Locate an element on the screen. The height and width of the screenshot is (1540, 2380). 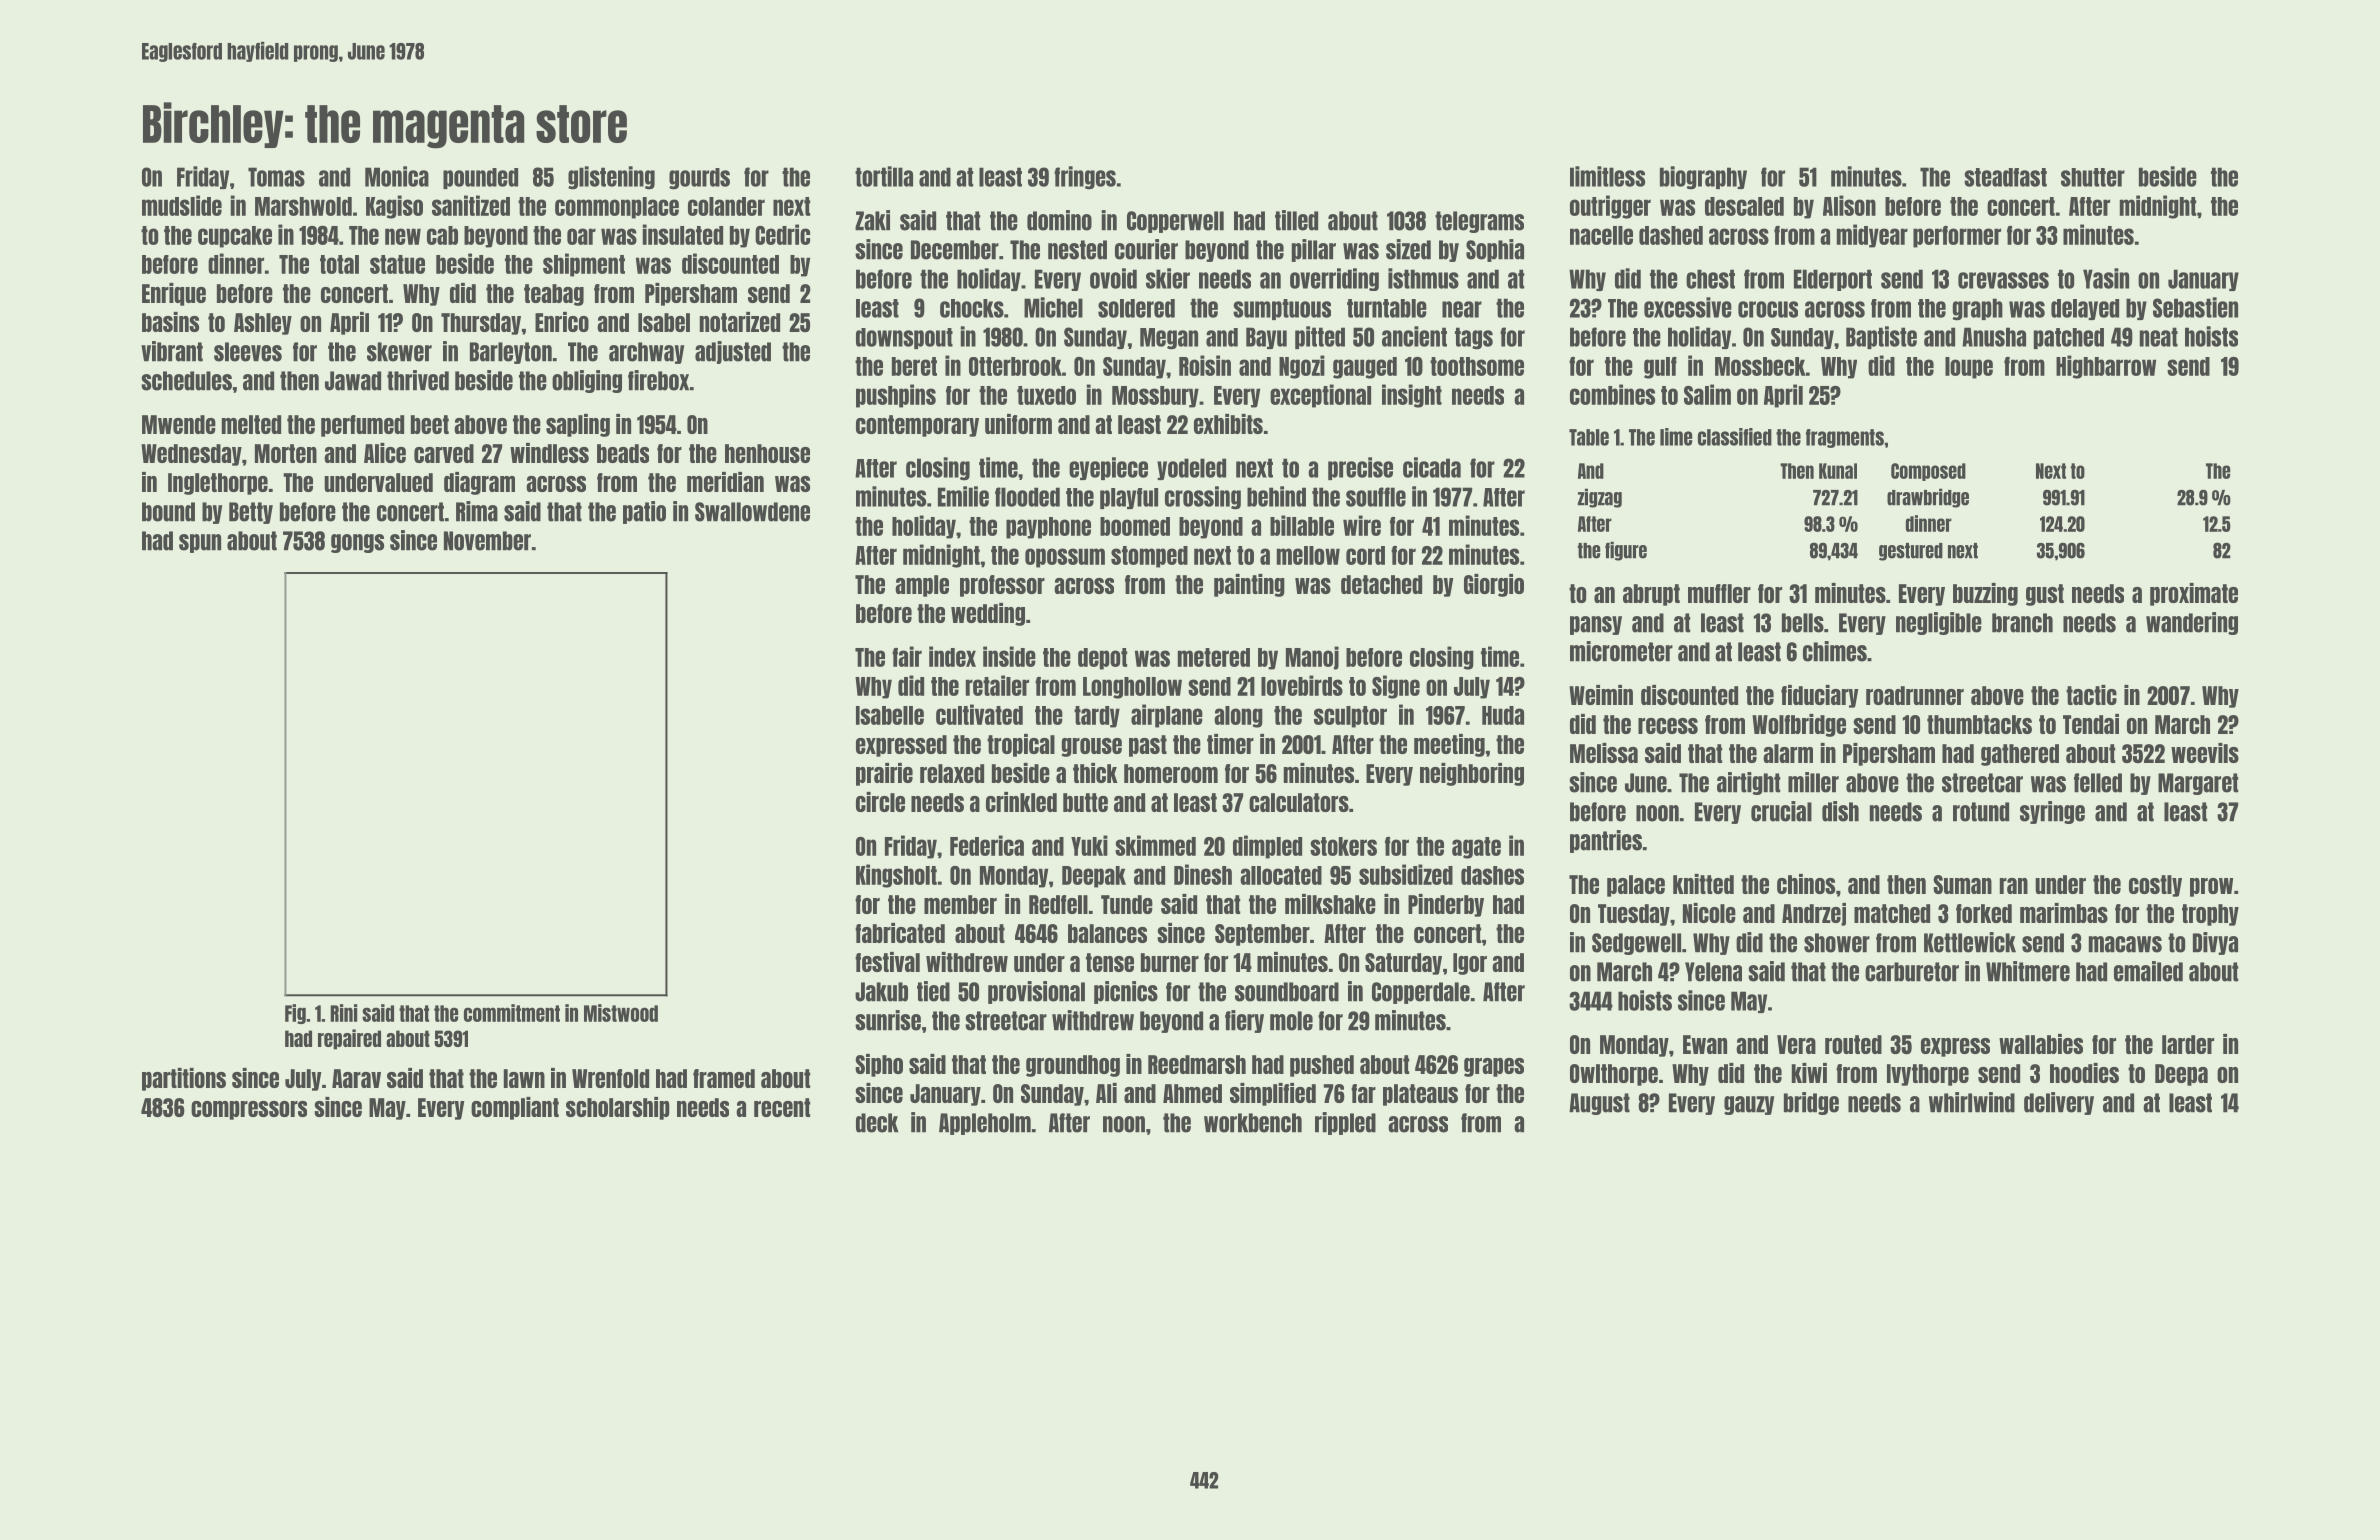
partitions is located at coordinates (184, 1079).
